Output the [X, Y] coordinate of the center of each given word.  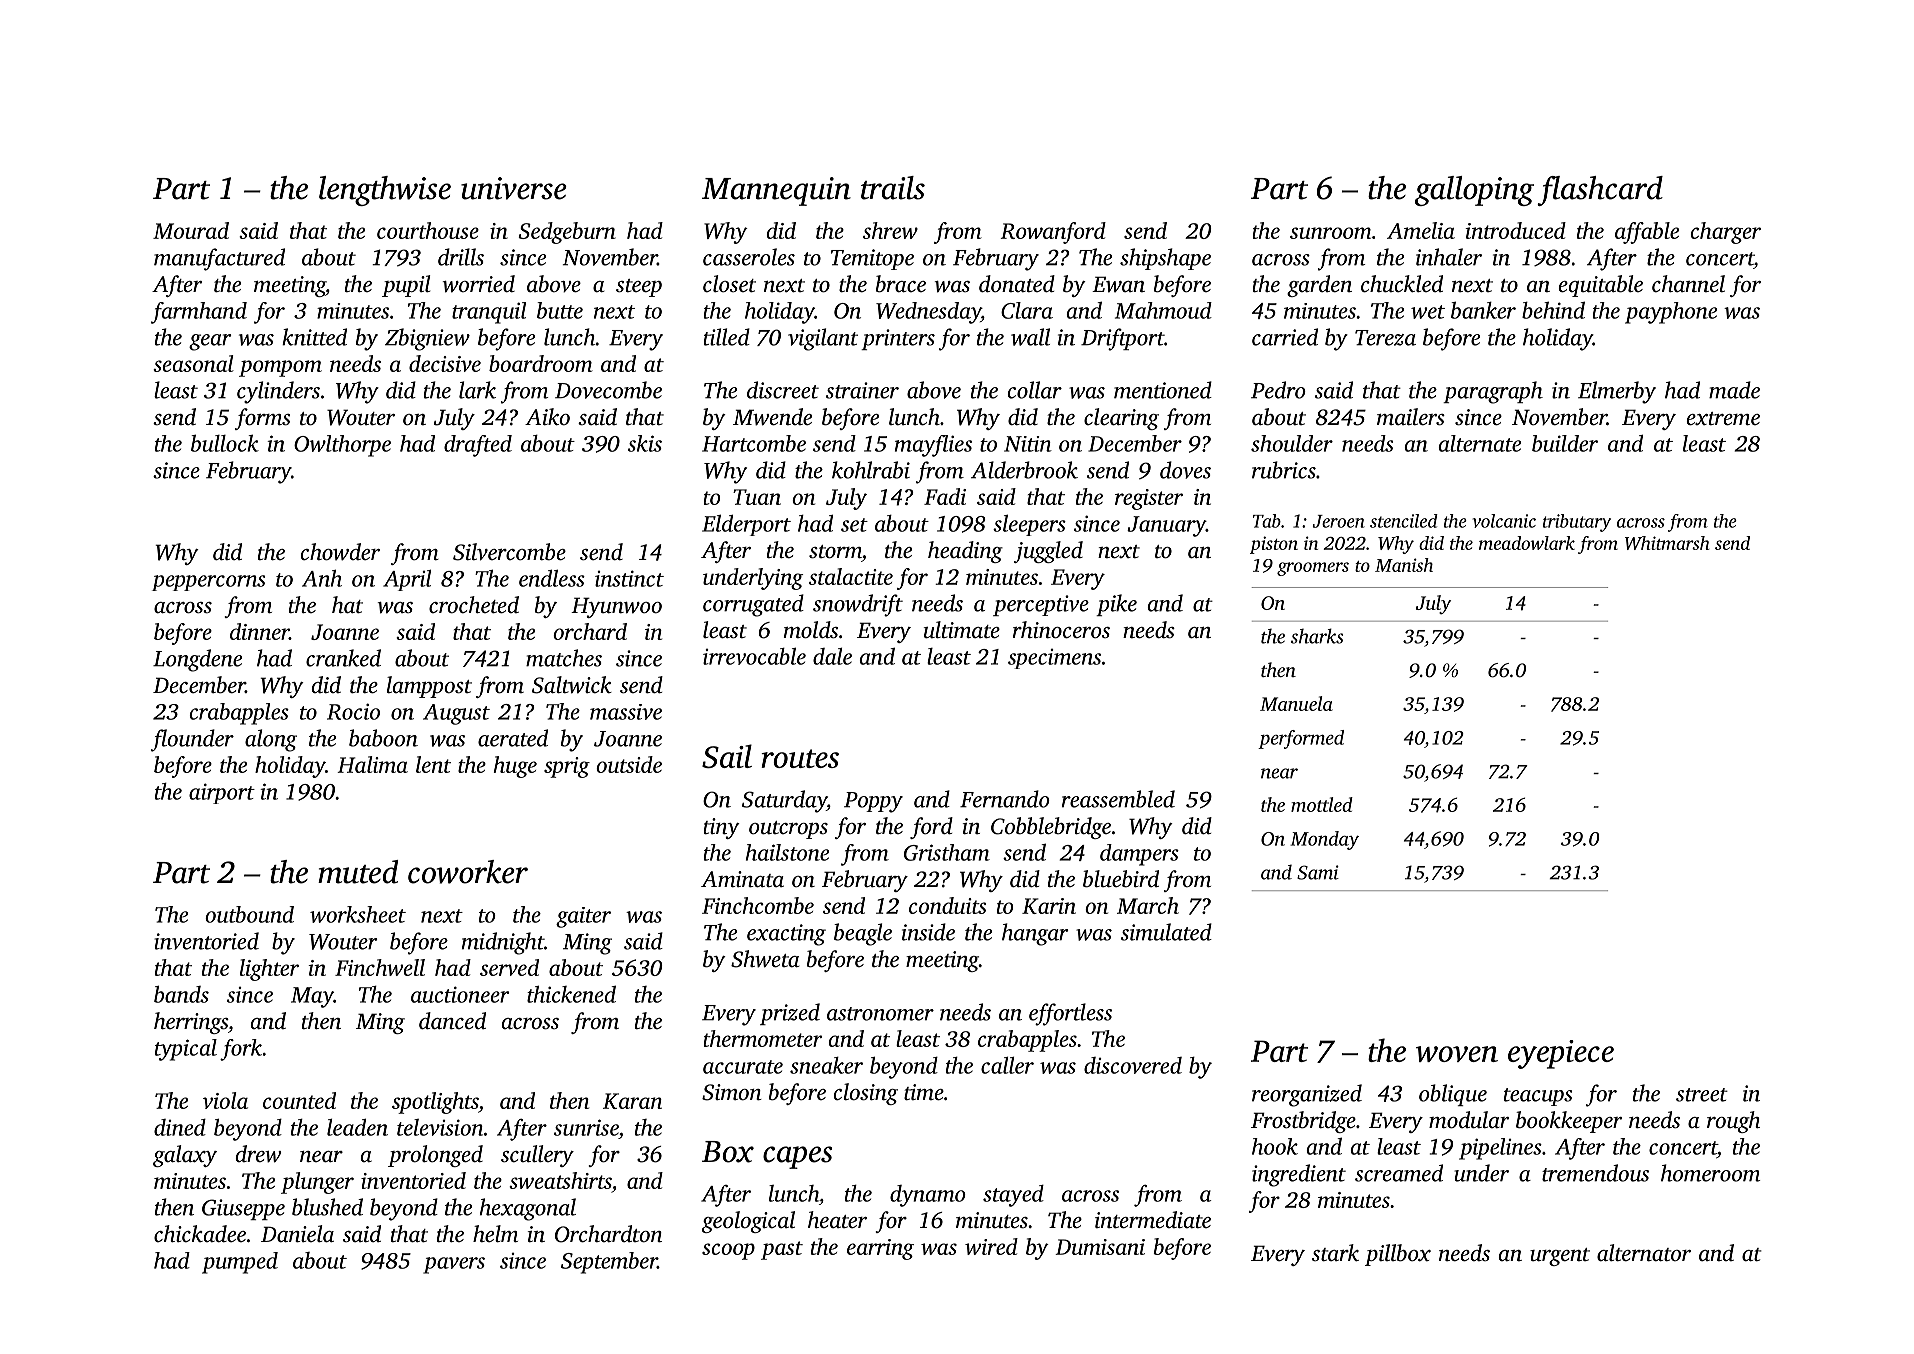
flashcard [1600, 191]
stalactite [851, 576]
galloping [1474, 191]
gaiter [583, 917]
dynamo [928, 1196]
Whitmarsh [1667, 543]
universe [514, 188]
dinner [259, 631]
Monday [1324, 840]
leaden [357, 1127]
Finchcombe [758, 905]
